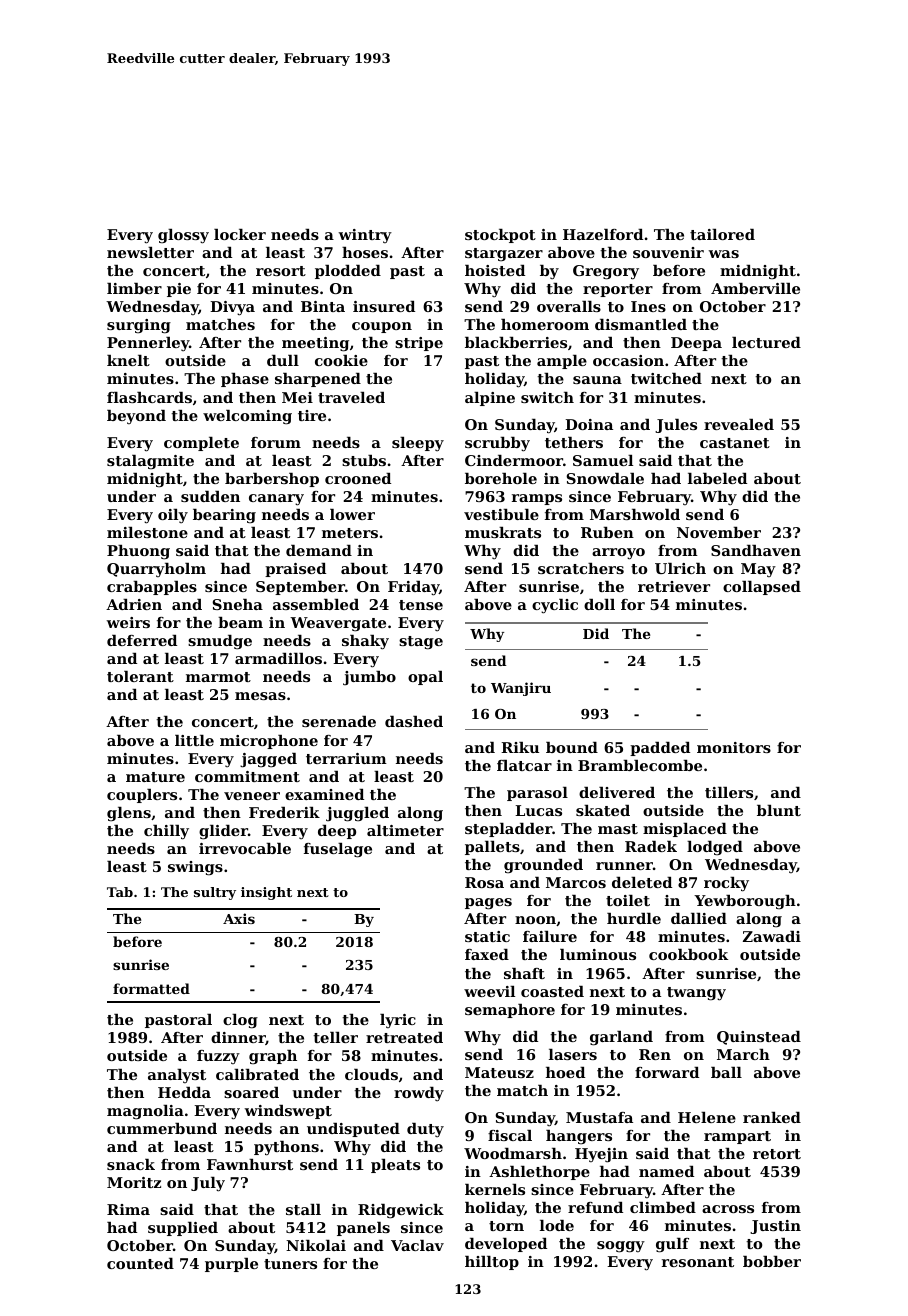 Image resolution: width=908 pixels, height=1316 pixels. Describe the element at coordinates (698, 1262) in the screenshot. I see `resonant` at that location.
